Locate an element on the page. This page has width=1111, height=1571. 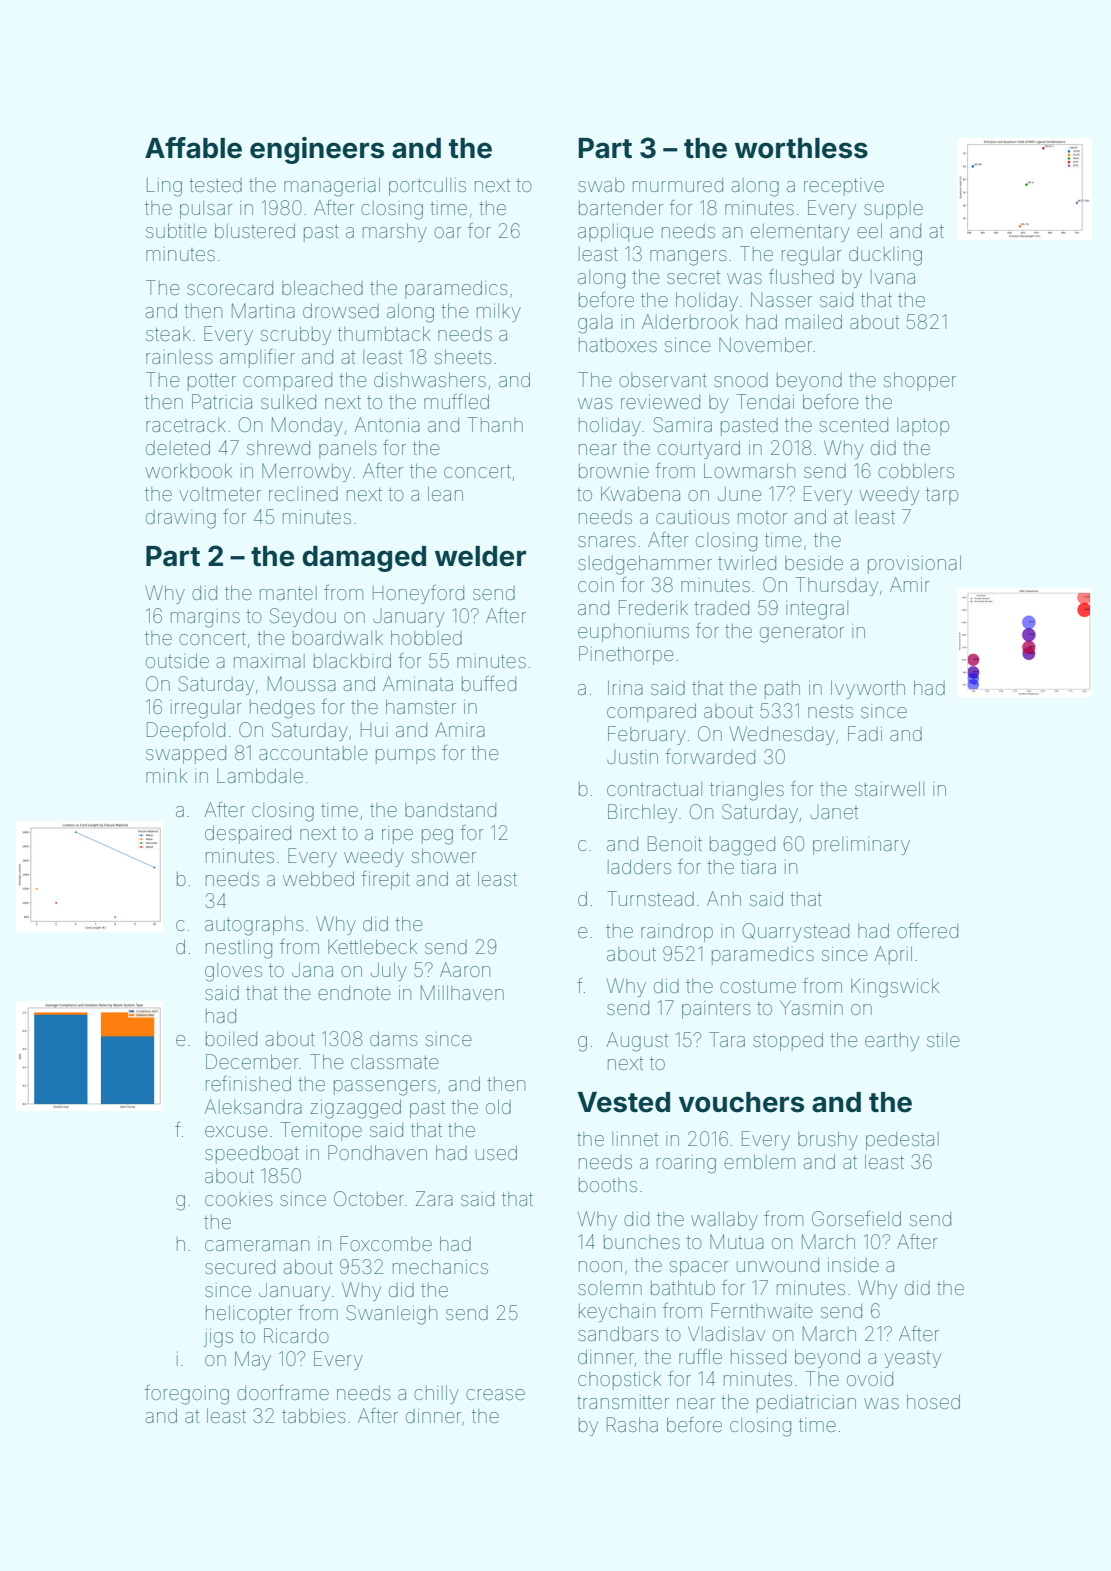
hedges is located at coordinates (282, 709).
